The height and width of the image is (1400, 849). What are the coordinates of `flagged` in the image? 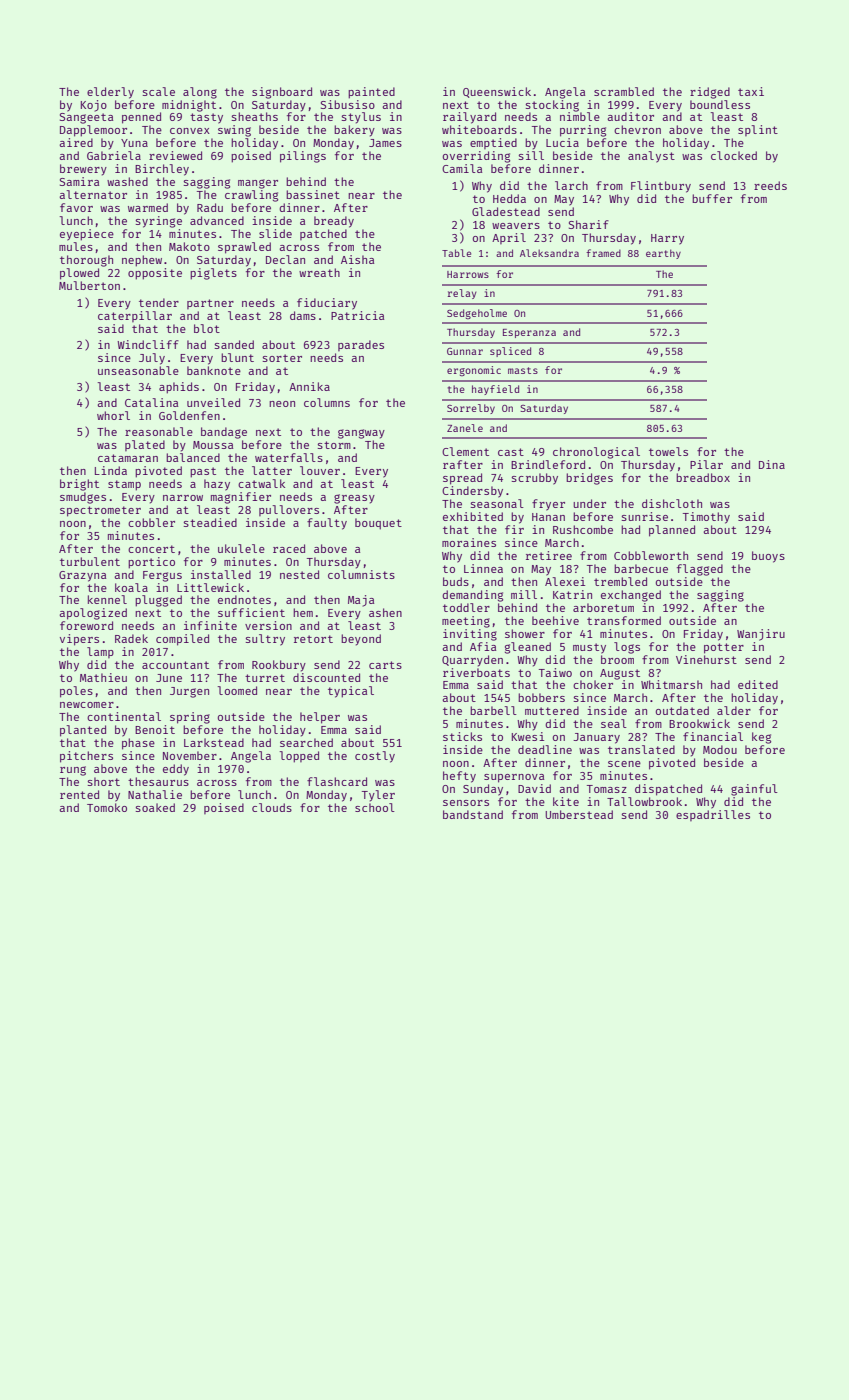 It's located at (700, 570).
